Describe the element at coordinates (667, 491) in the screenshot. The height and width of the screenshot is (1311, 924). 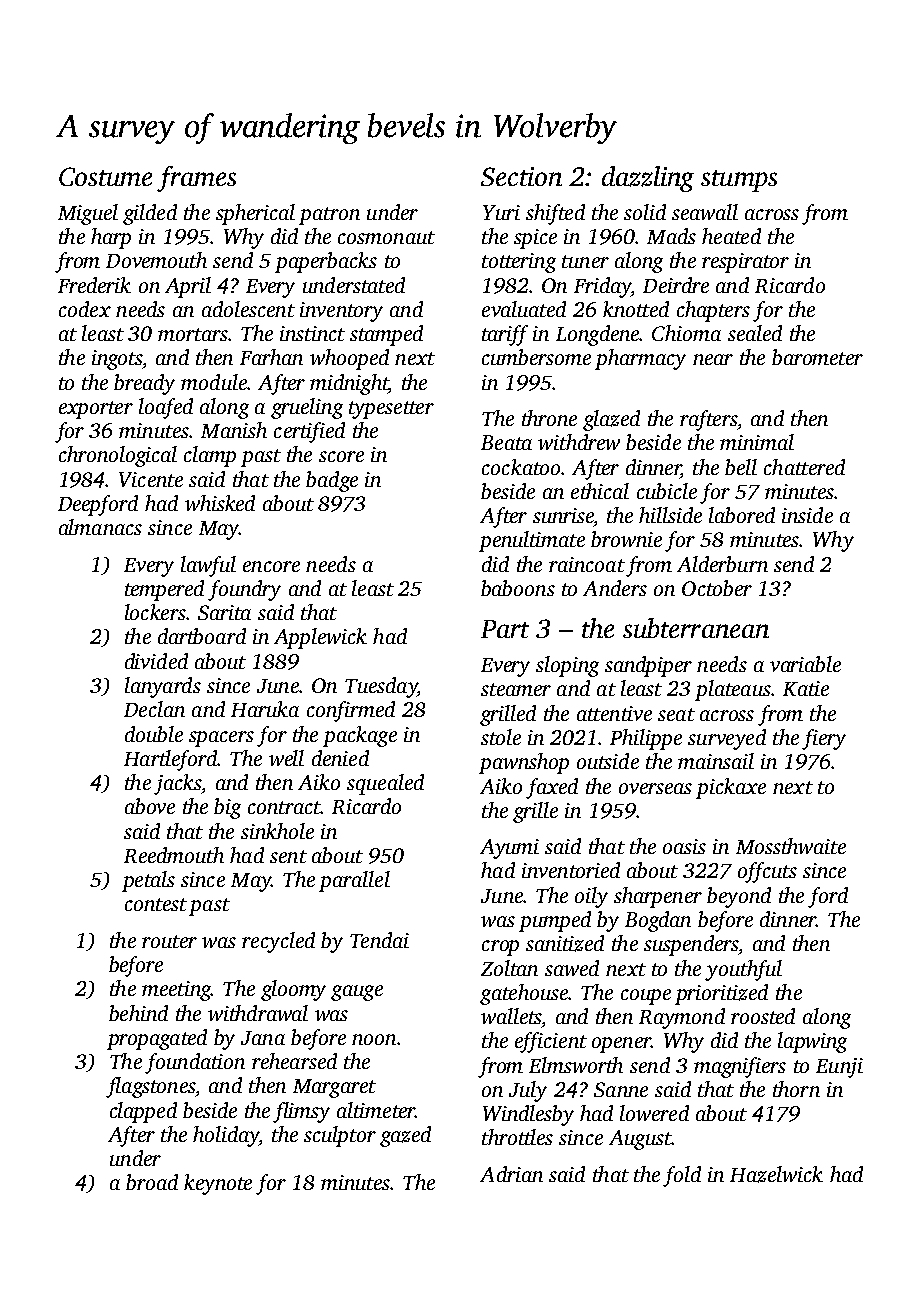
I see `cubicle` at that location.
